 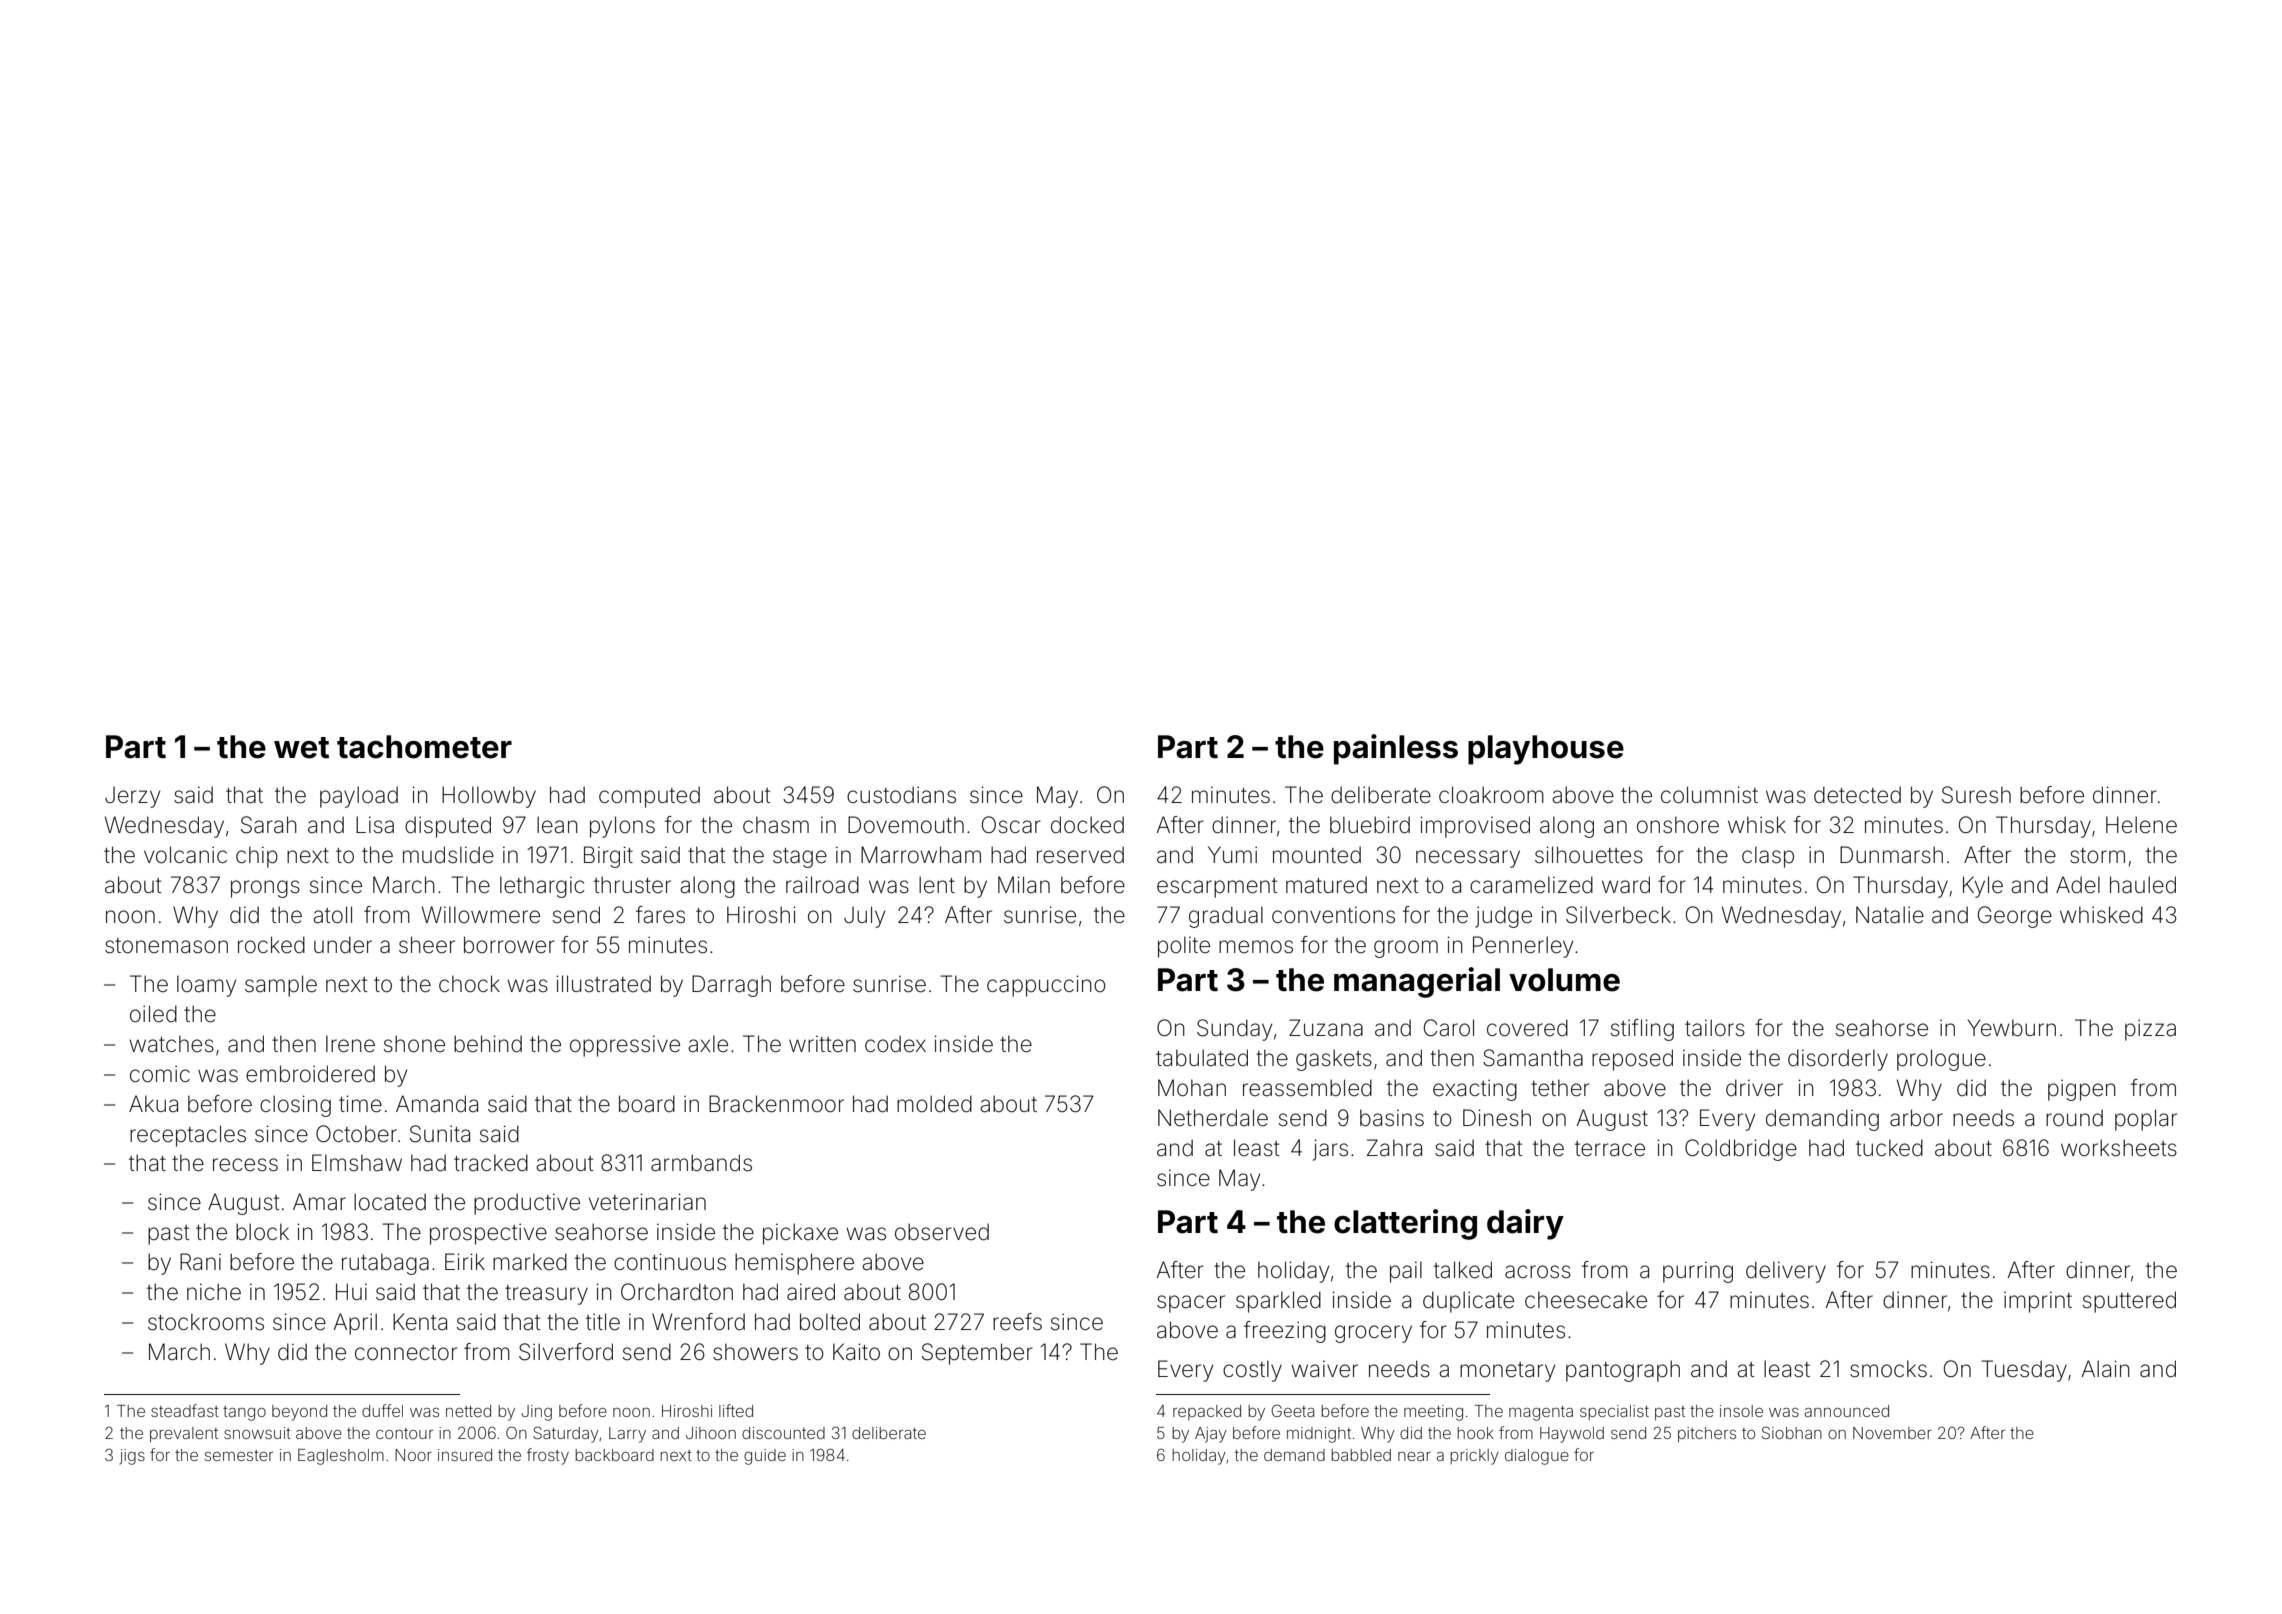 What do you see at coordinates (1741, 1150) in the page?
I see `Coldbridge` at bounding box center [1741, 1150].
